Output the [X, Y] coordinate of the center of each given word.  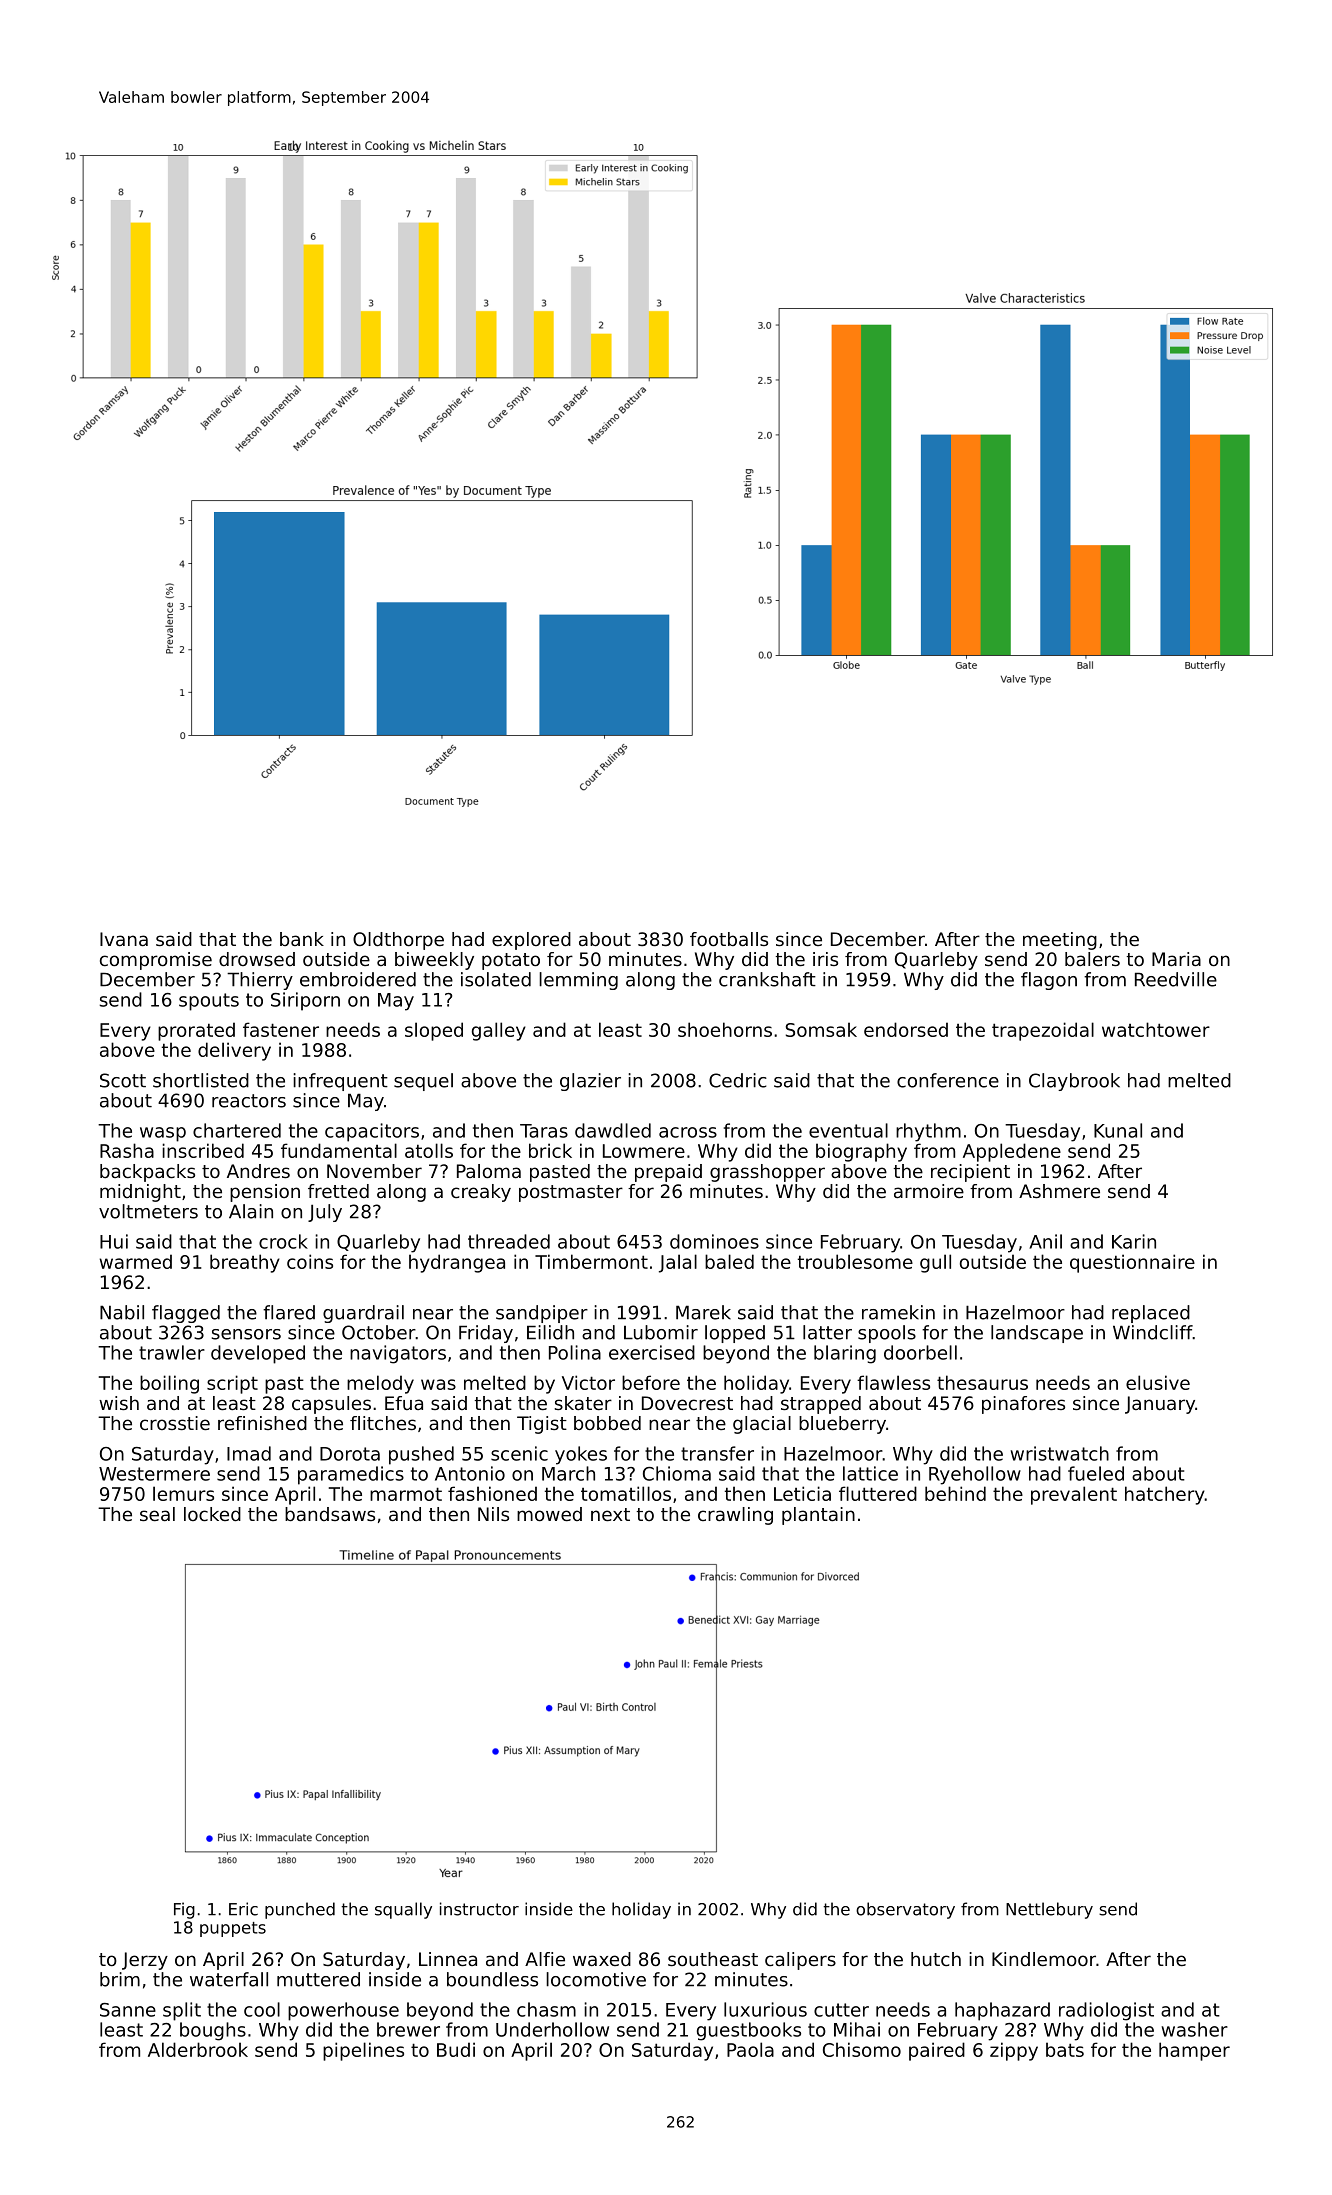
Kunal [1118, 1130]
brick [550, 1150]
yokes [581, 1455]
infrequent [340, 1082]
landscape [1037, 1334]
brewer [408, 2029]
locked [212, 1514]
